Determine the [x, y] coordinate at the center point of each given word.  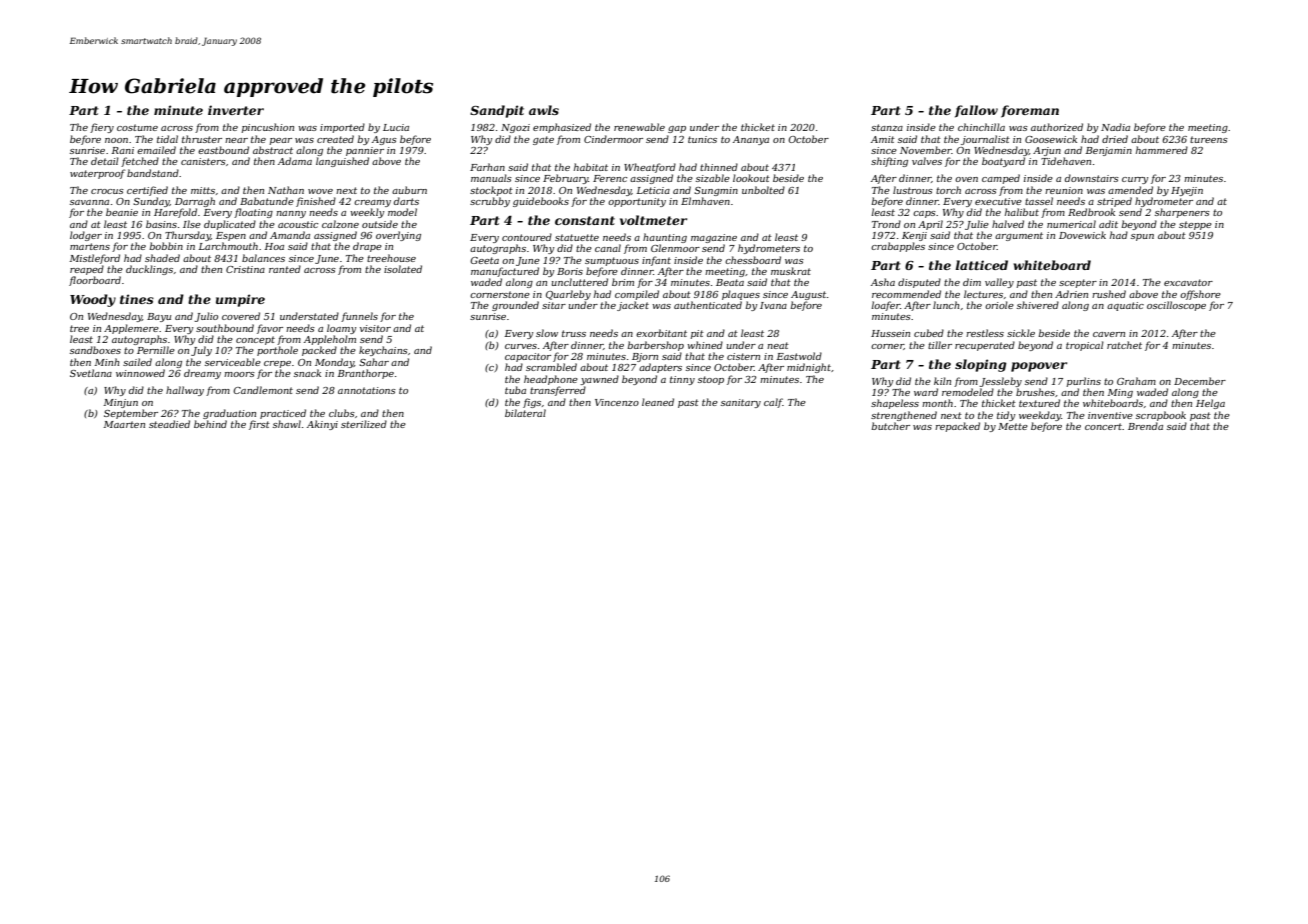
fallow [976, 111]
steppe [1195, 225]
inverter [236, 110]
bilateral [525, 413]
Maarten [124, 424]
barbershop [656, 346]
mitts [203, 190]
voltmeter [653, 220]
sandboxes [95, 350]
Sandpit [497, 111]
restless [985, 333]
